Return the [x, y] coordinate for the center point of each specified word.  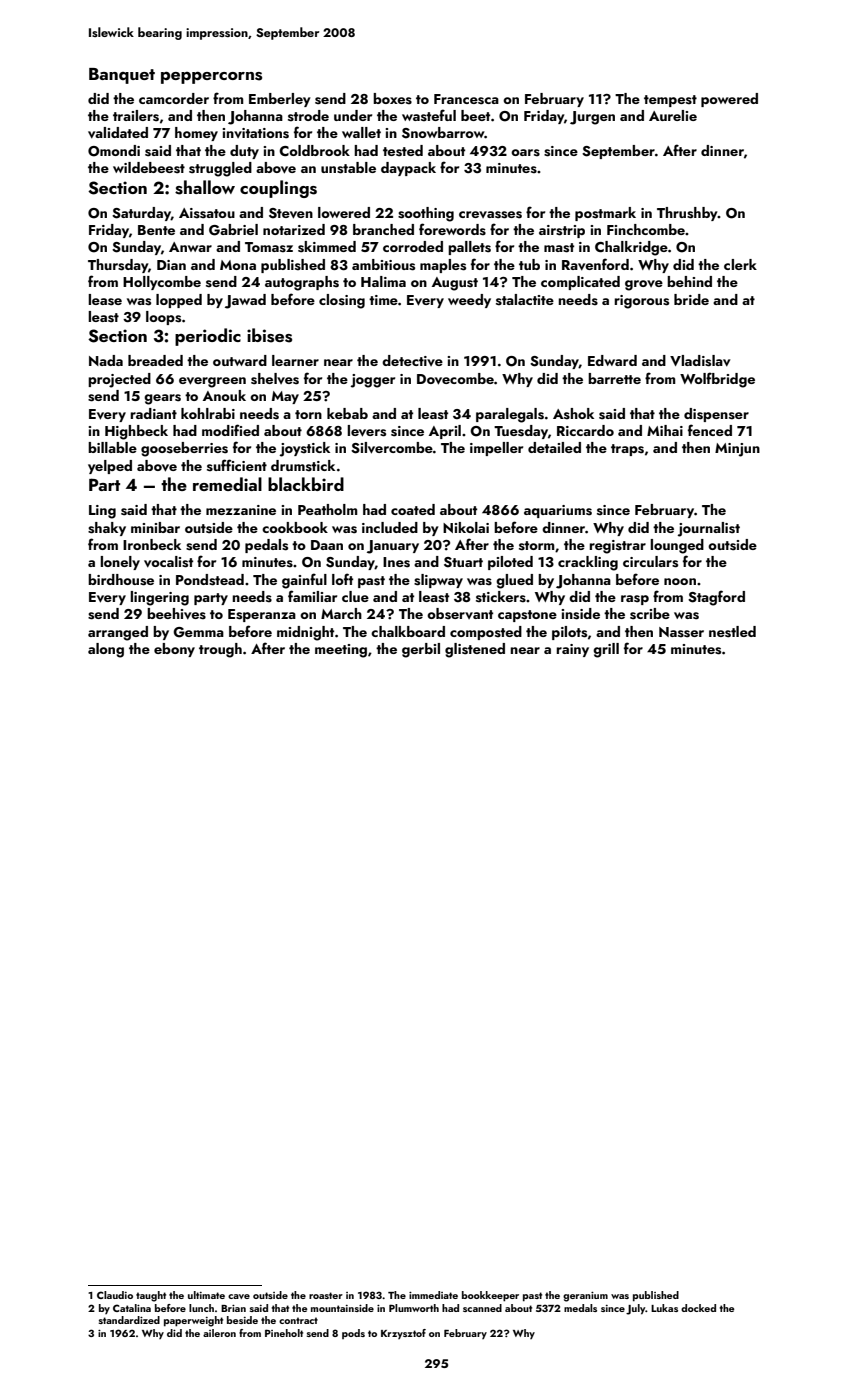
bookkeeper [490, 1296]
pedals [266, 546]
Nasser [681, 632]
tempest [670, 101]
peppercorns [211, 78]
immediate [433, 1295]
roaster [326, 1295]
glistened [475, 650]
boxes [392, 99]
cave [239, 1296]
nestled [732, 632]
